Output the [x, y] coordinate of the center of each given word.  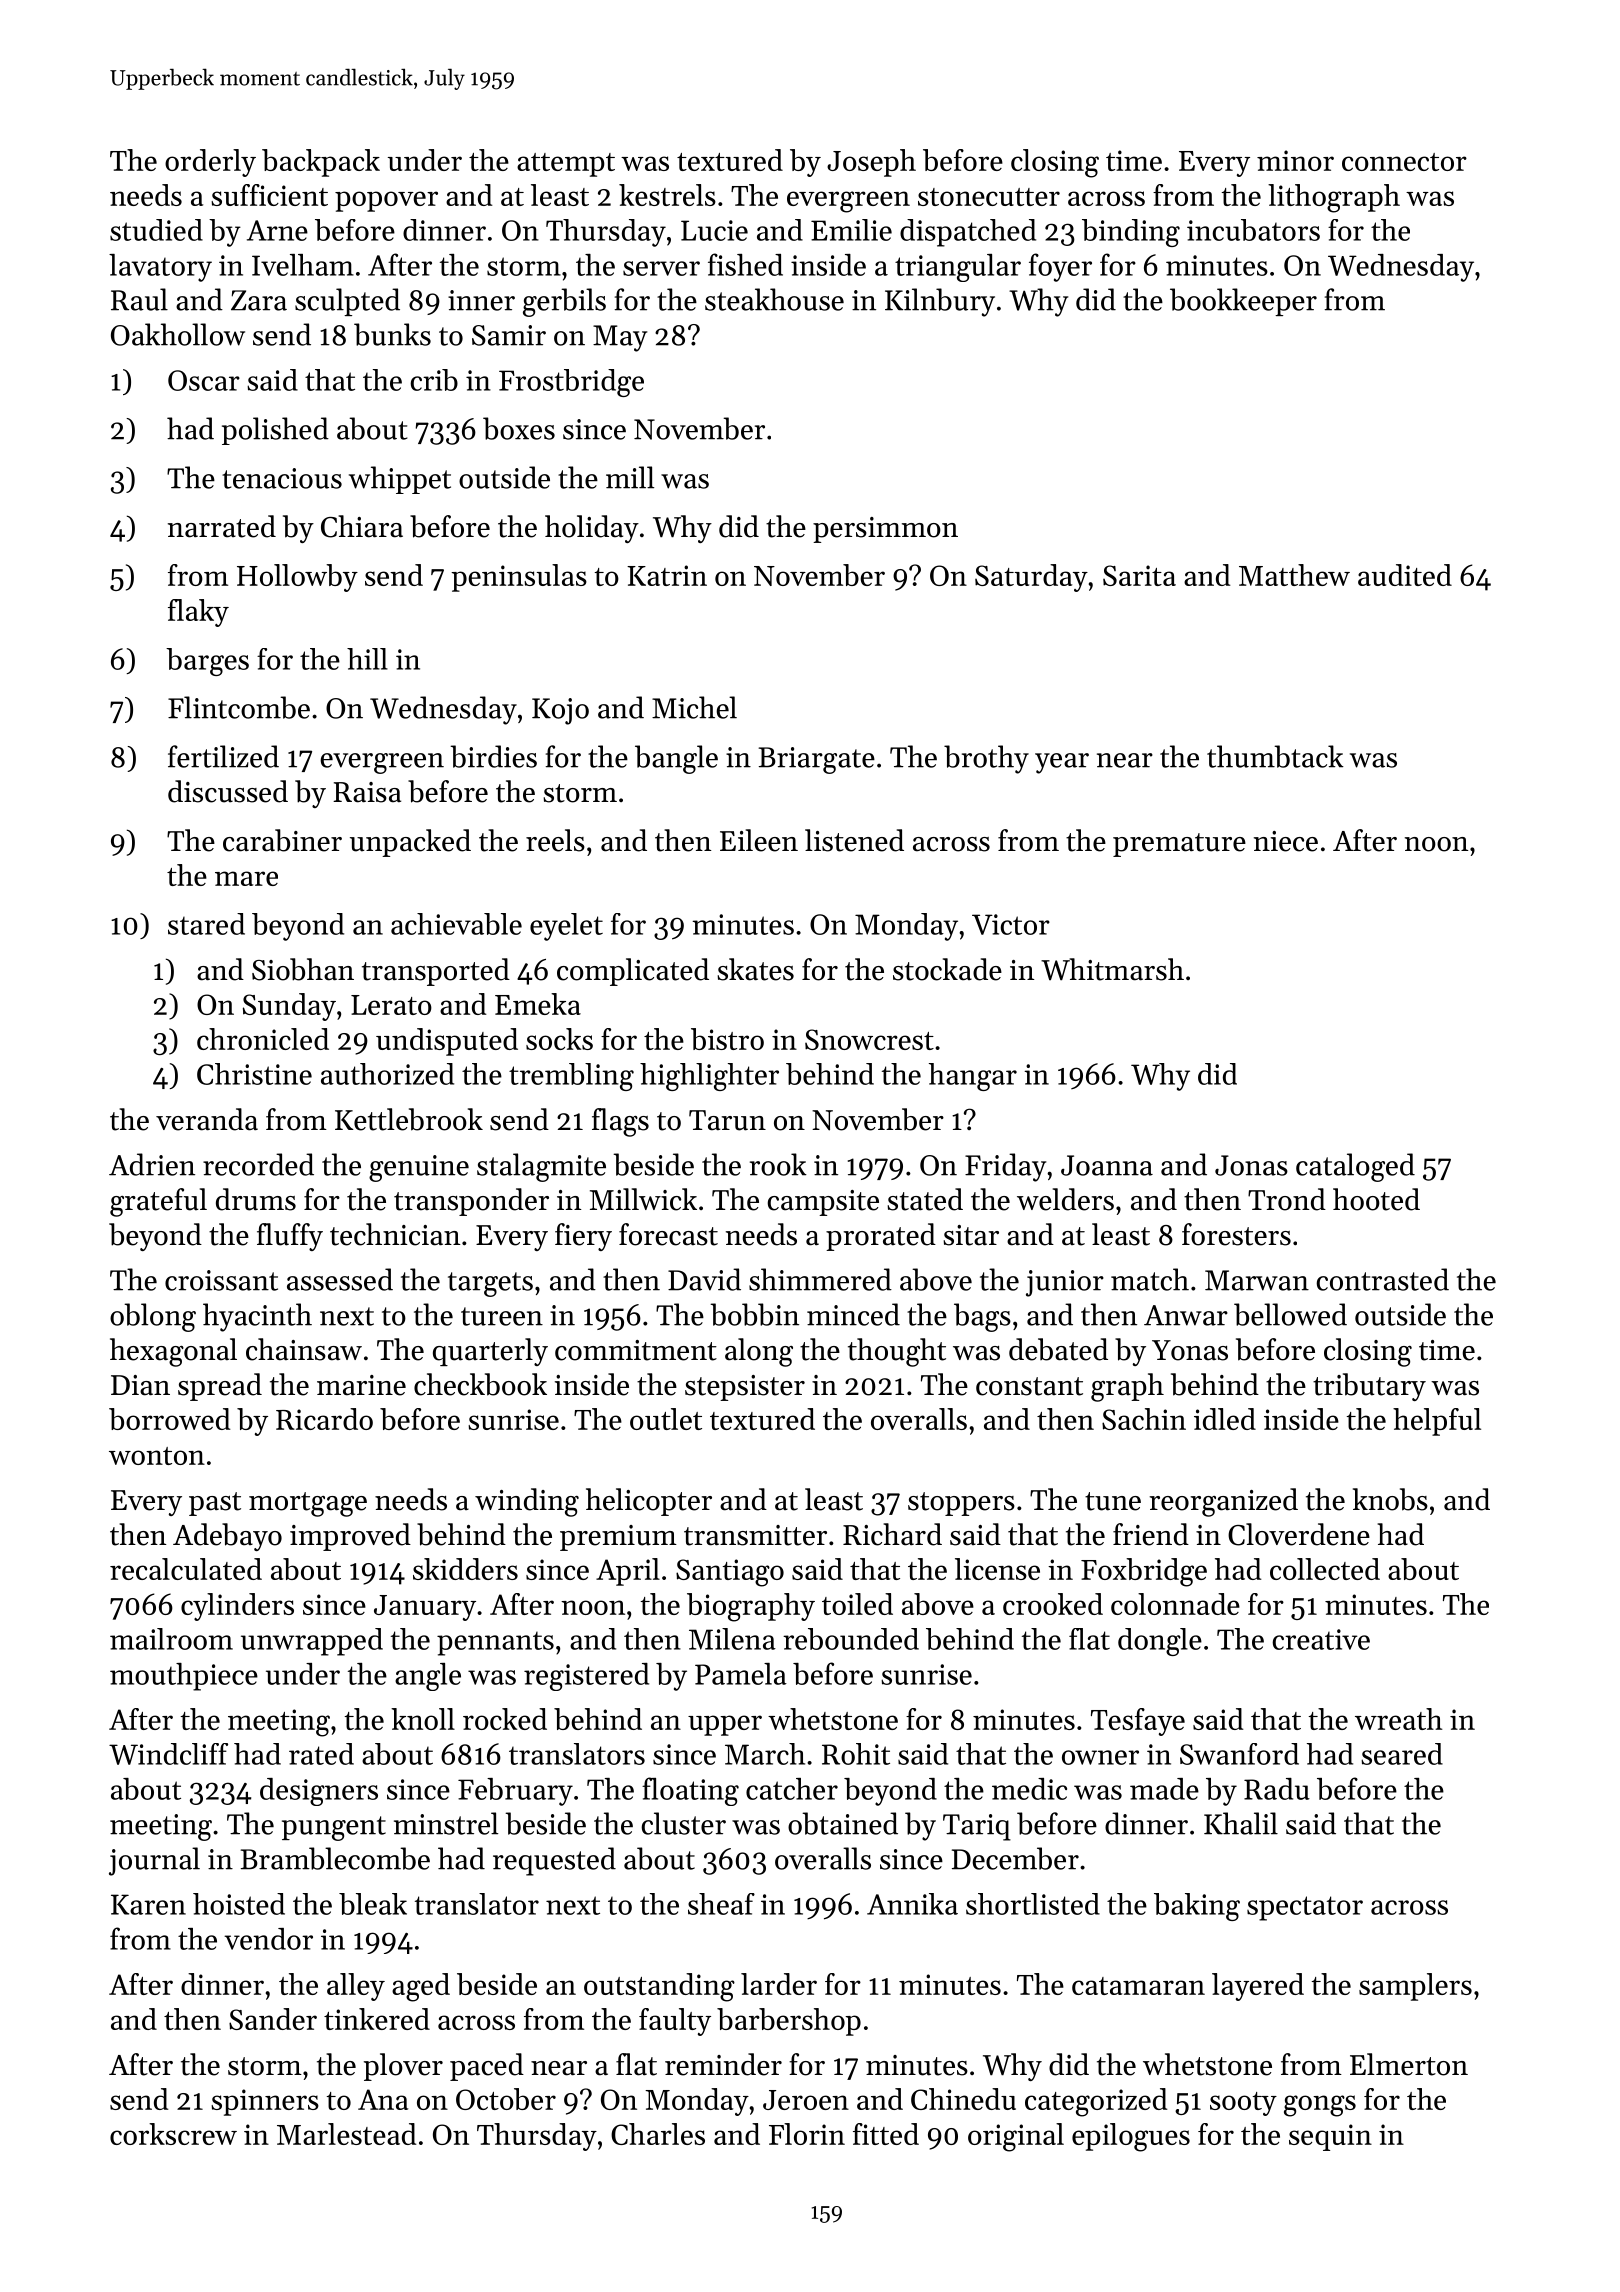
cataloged [1355, 1167]
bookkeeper [1243, 302]
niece [1286, 841]
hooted [1376, 1199]
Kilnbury [940, 302]
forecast [668, 1234]
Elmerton [1409, 2064]
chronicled [263, 1039]
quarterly [490, 1352]
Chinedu [963, 2099]
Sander [273, 2019]
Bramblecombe [335, 1858]
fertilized [223, 756]
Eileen [759, 840]
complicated [633, 972]
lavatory [160, 268]
